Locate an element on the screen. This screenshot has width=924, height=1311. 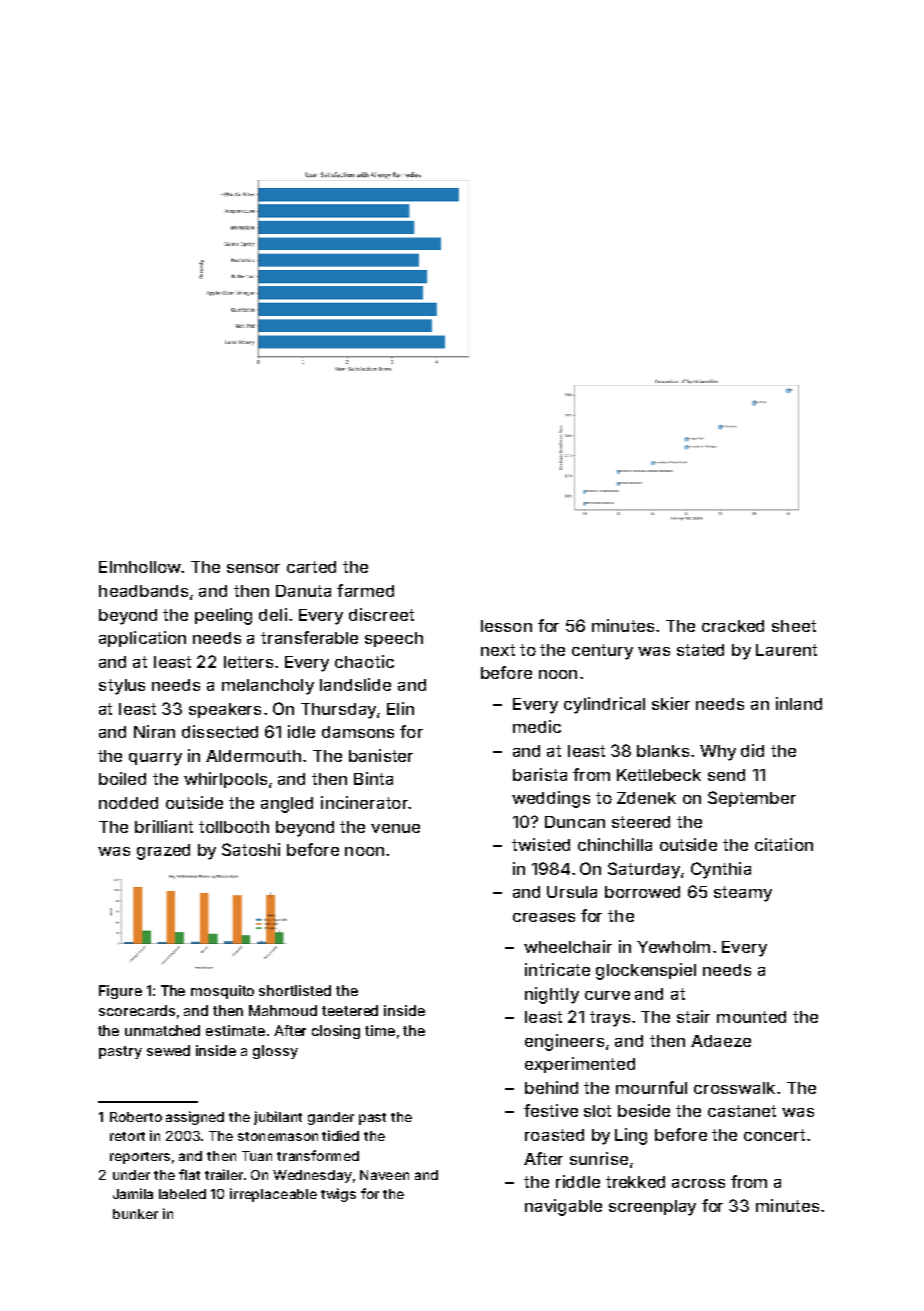
carted is located at coordinates (311, 567).
